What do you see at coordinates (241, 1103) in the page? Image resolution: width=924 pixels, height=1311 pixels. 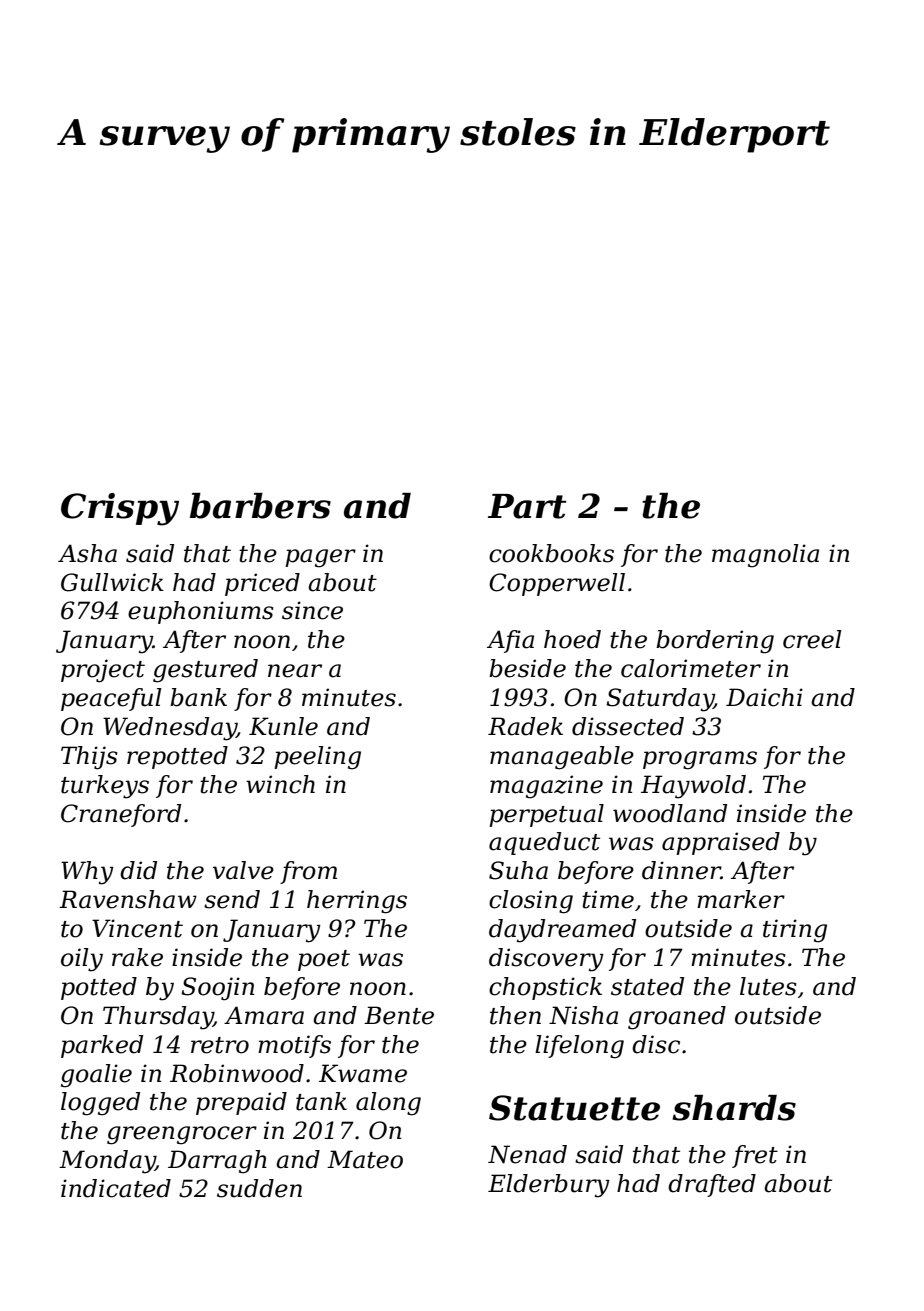 I see `prepaid` at bounding box center [241, 1103].
